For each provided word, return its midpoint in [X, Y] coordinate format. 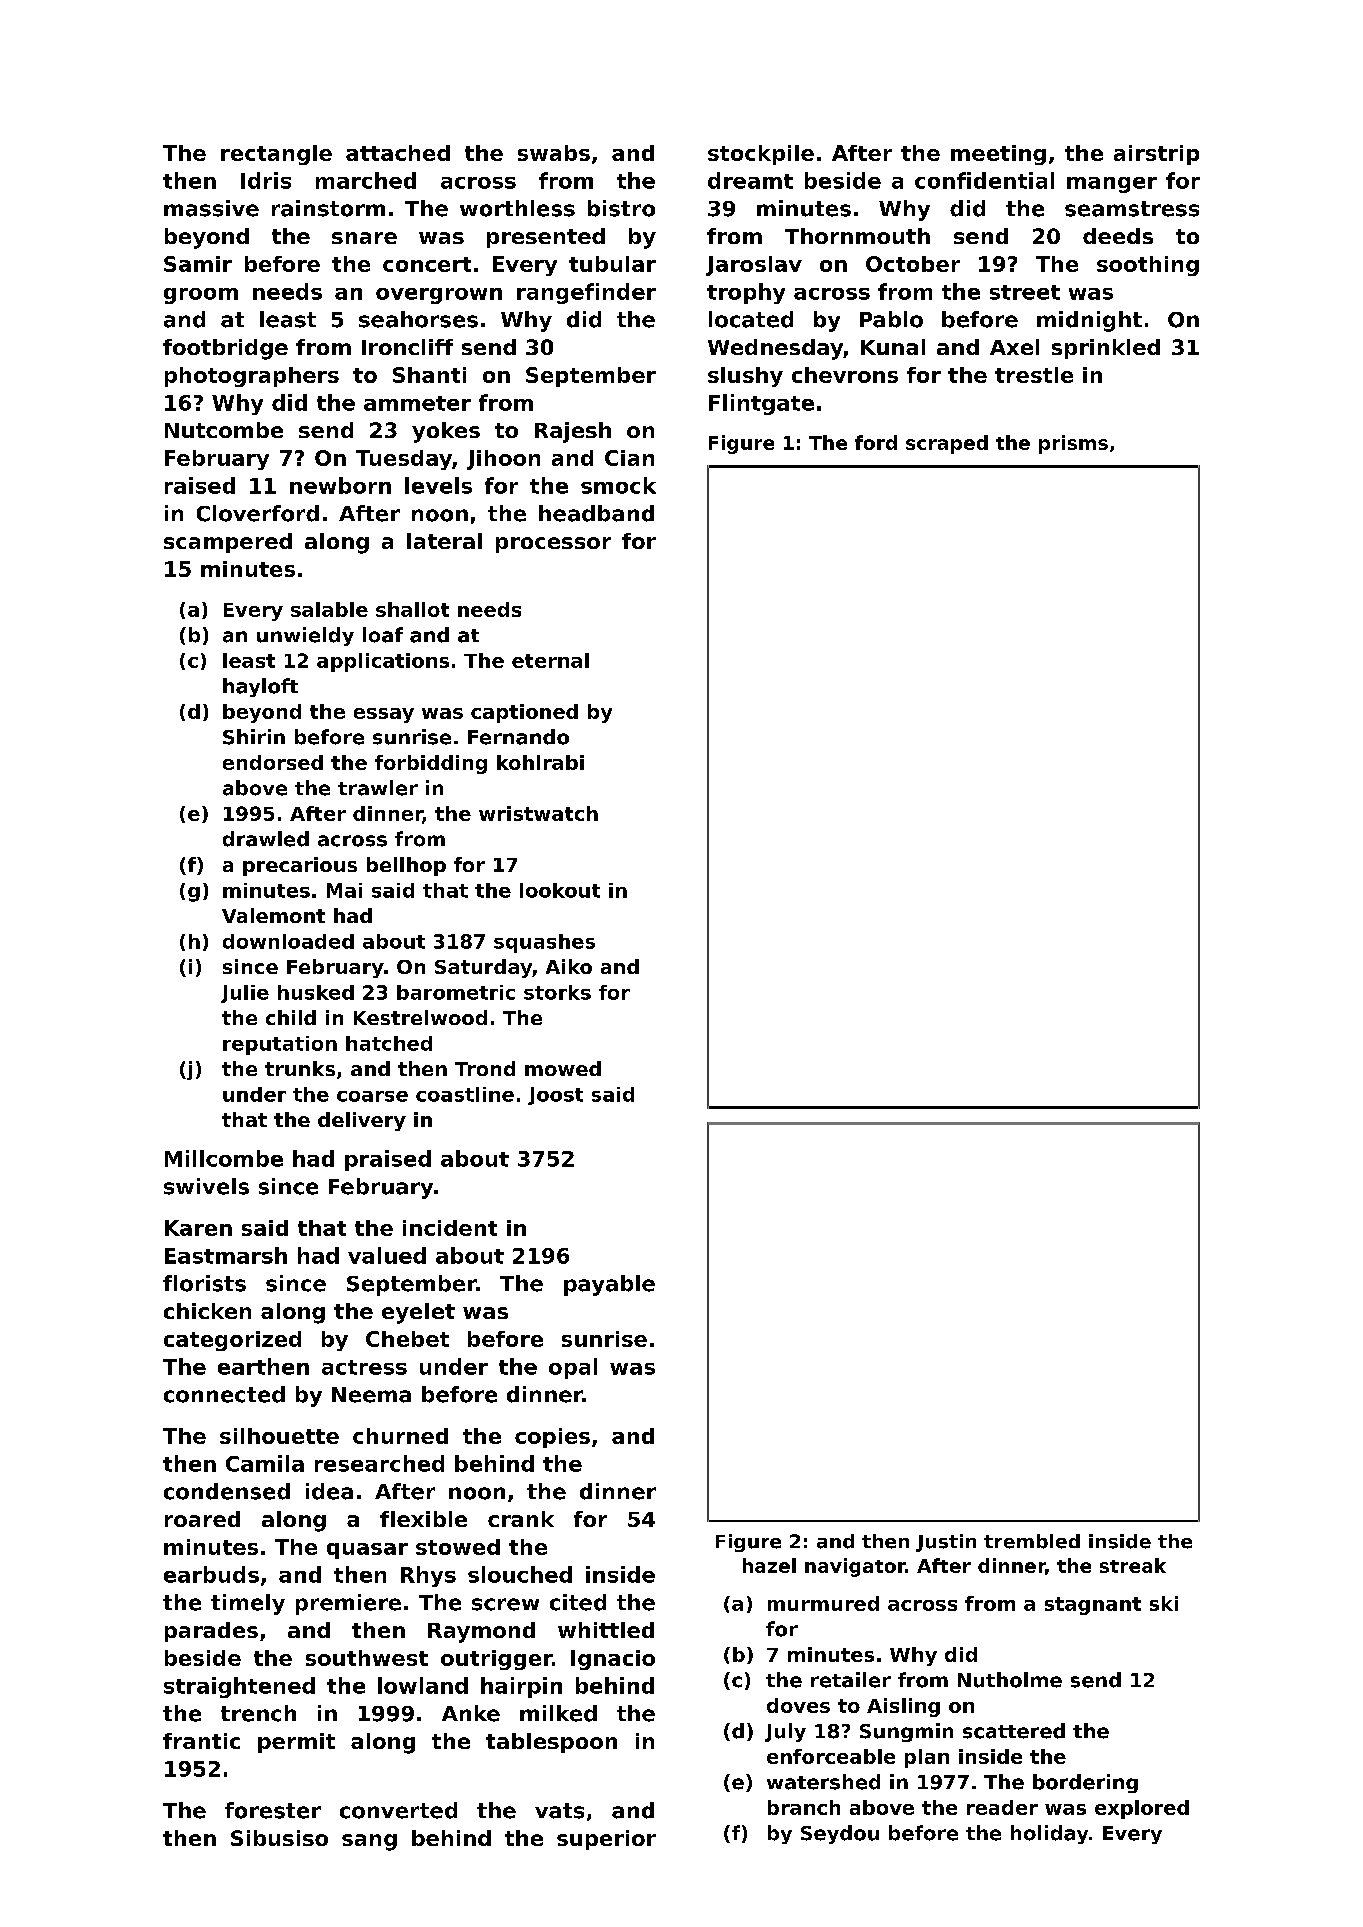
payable [609, 1285]
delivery [362, 1121]
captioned [524, 713]
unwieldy [305, 636]
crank [521, 1519]
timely [248, 1604]
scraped [947, 444]
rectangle [276, 155]
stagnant [1093, 1606]
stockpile [761, 155]
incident [450, 1228]
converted [398, 1810]
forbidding [431, 764]
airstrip [1156, 155]
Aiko [569, 966]
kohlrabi [540, 762]
